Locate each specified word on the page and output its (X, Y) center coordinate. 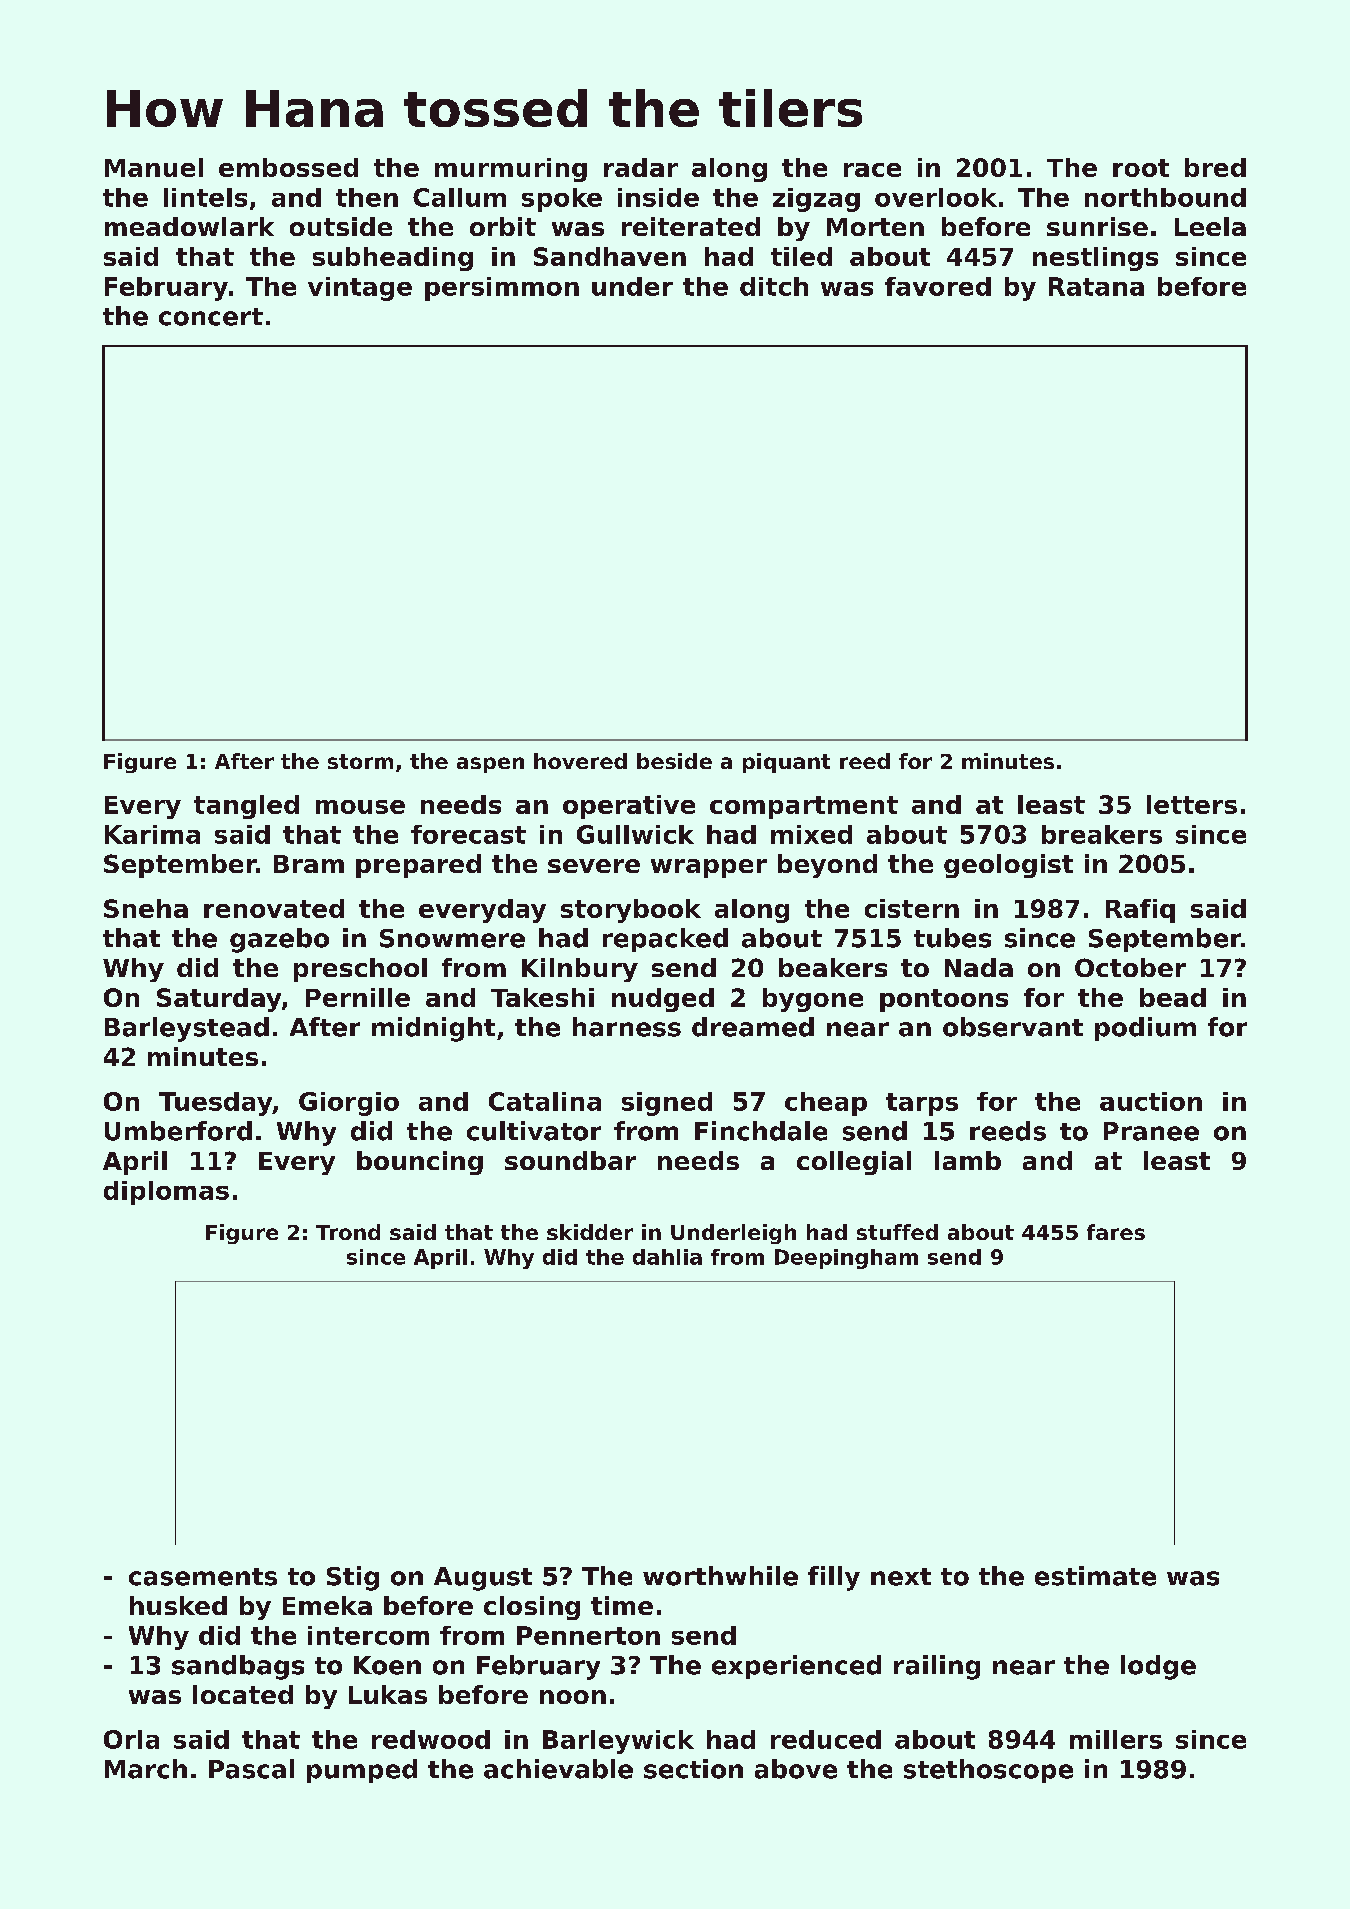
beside (674, 761)
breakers (1102, 834)
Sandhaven (610, 256)
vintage (360, 289)
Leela (1210, 226)
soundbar (570, 1160)
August (483, 1579)
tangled (246, 807)
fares (1116, 1232)
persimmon (502, 289)
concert (211, 317)
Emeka (327, 1605)
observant (1013, 1027)
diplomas (166, 1193)
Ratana (1096, 286)
